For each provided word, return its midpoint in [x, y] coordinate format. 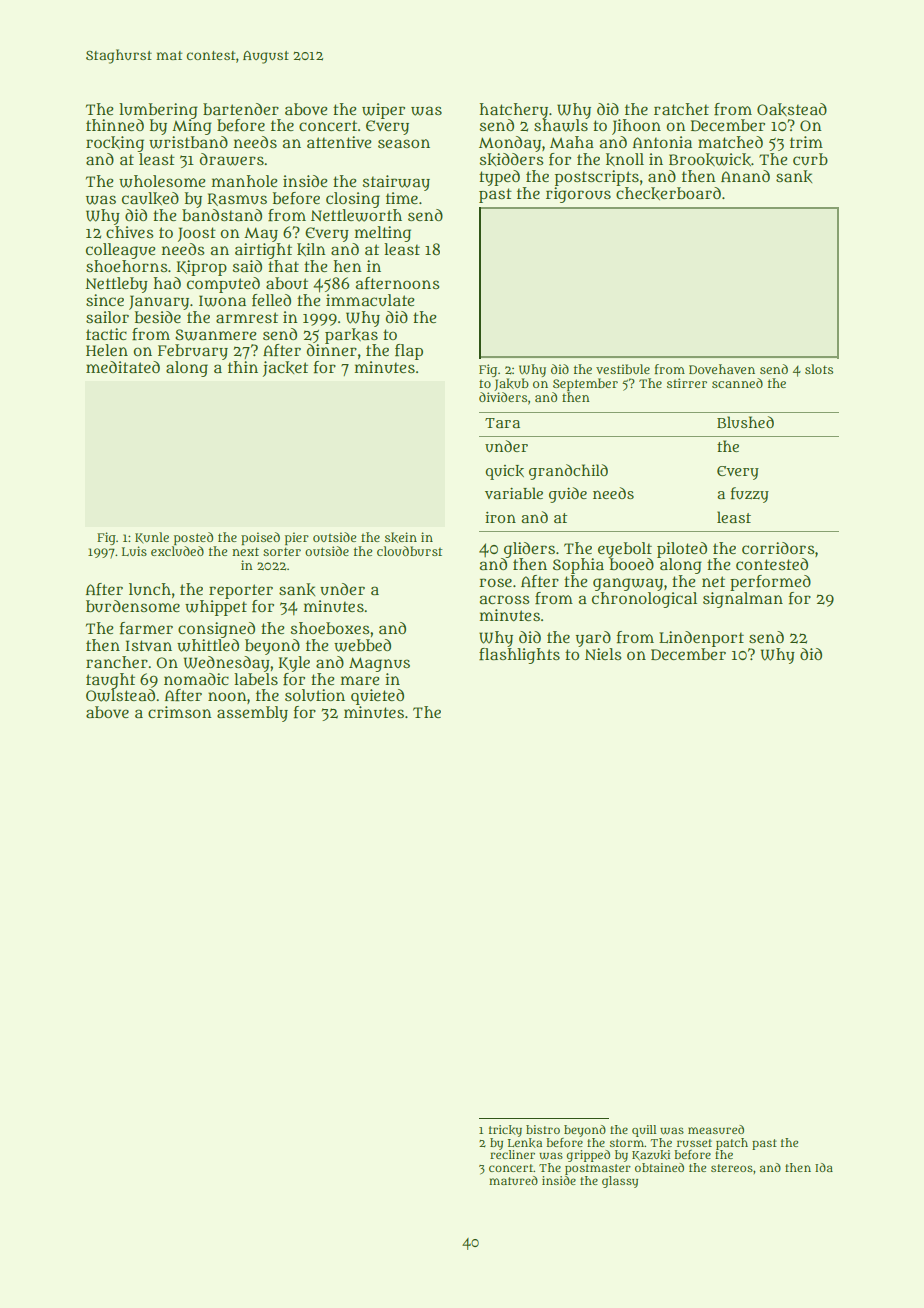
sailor [107, 317]
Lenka [525, 1143]
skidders [511, 159]
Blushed [745, 422]
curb [810, 159]
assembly [252, 714]
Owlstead [120, 695]
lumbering [158, 111]
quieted [377, 697]
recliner [512, 1154]
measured [716, 1129]
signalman [743, 600]
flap [409, 352]
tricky [505, 1131]
